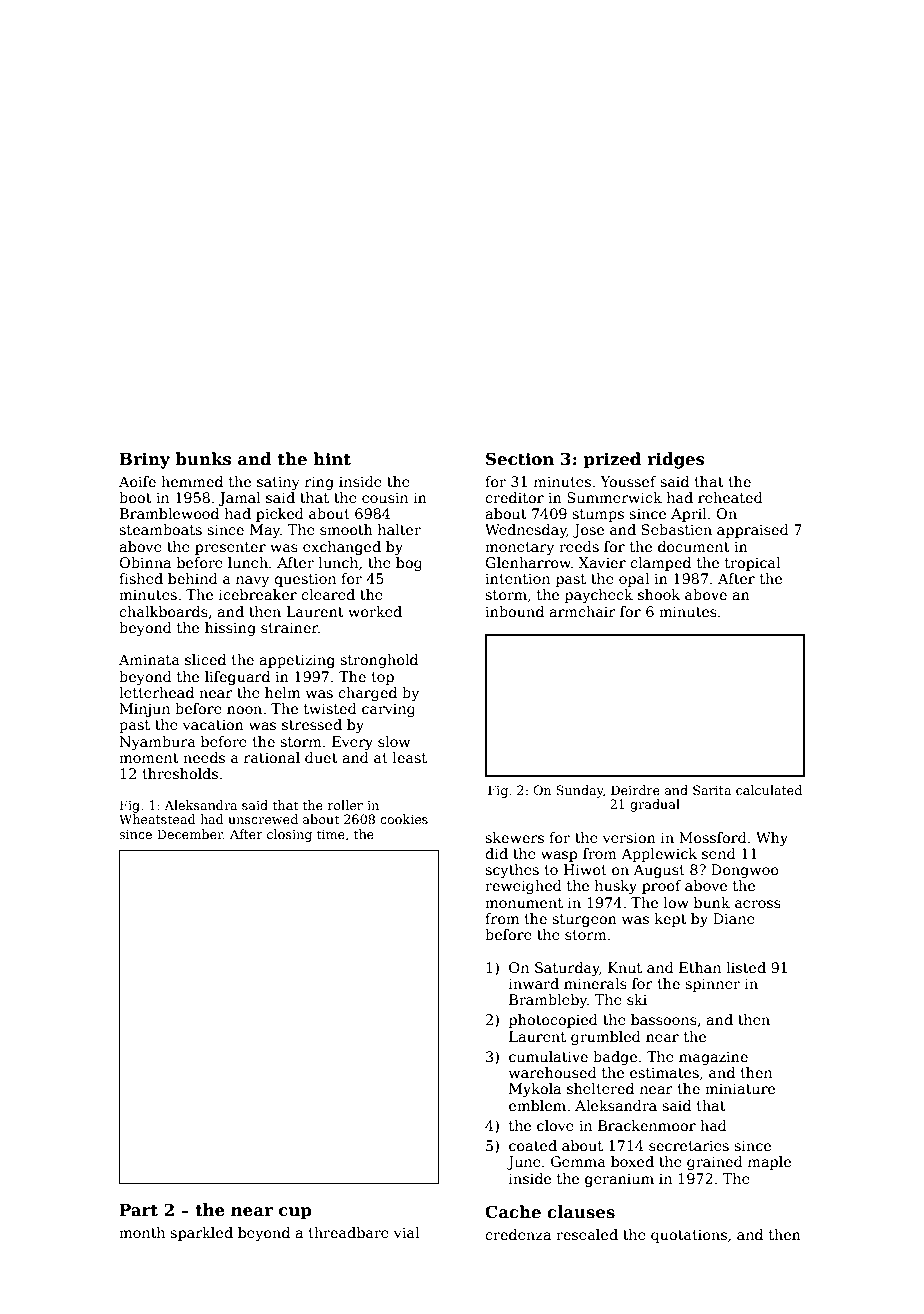  I want to click on moment, so click(149, 758).
